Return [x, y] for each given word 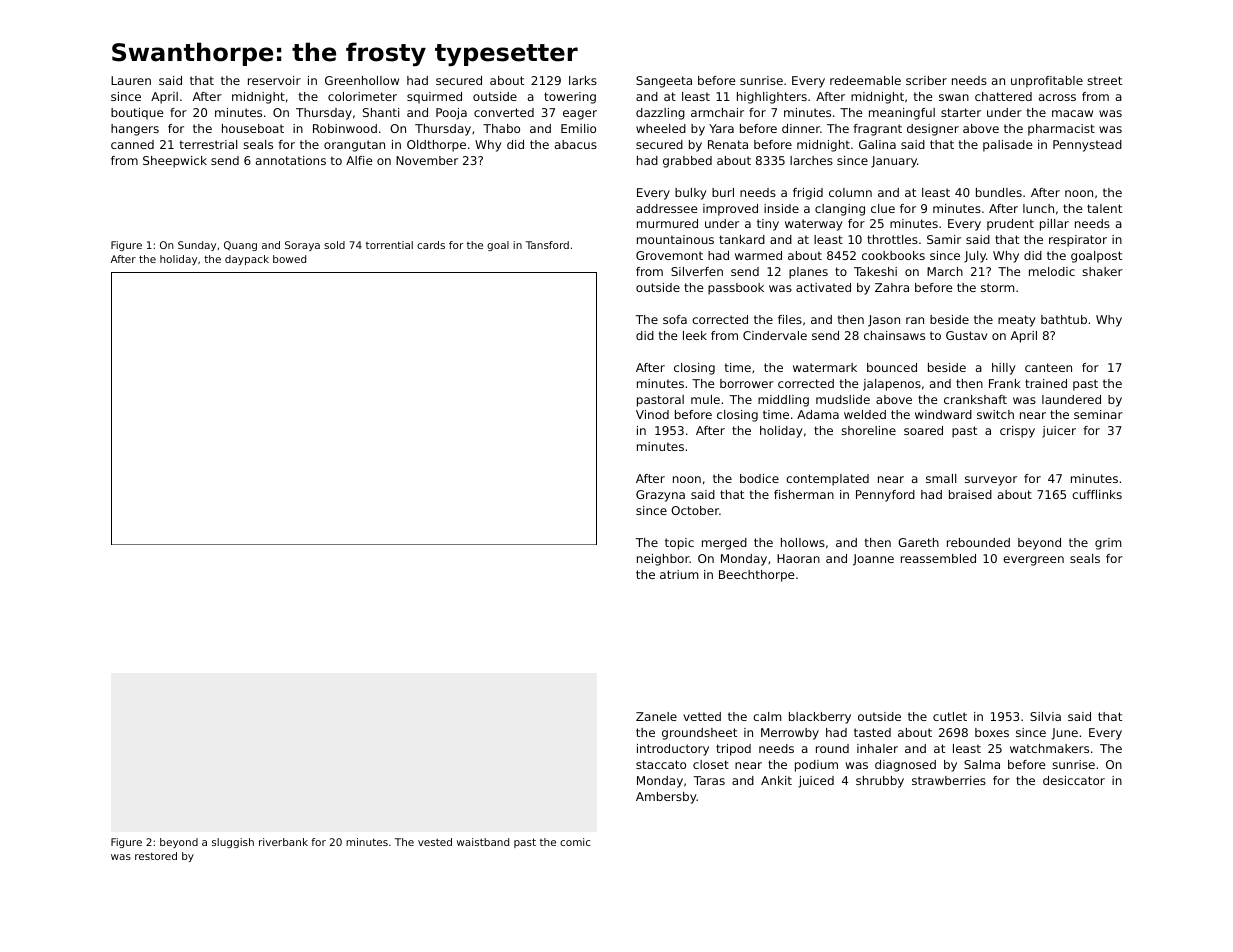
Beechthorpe [757, 576]
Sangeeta [664, 82]
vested [435, 842]
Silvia [1045, 716]
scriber [926, 80]
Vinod [652, 414]
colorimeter [362, 96]
